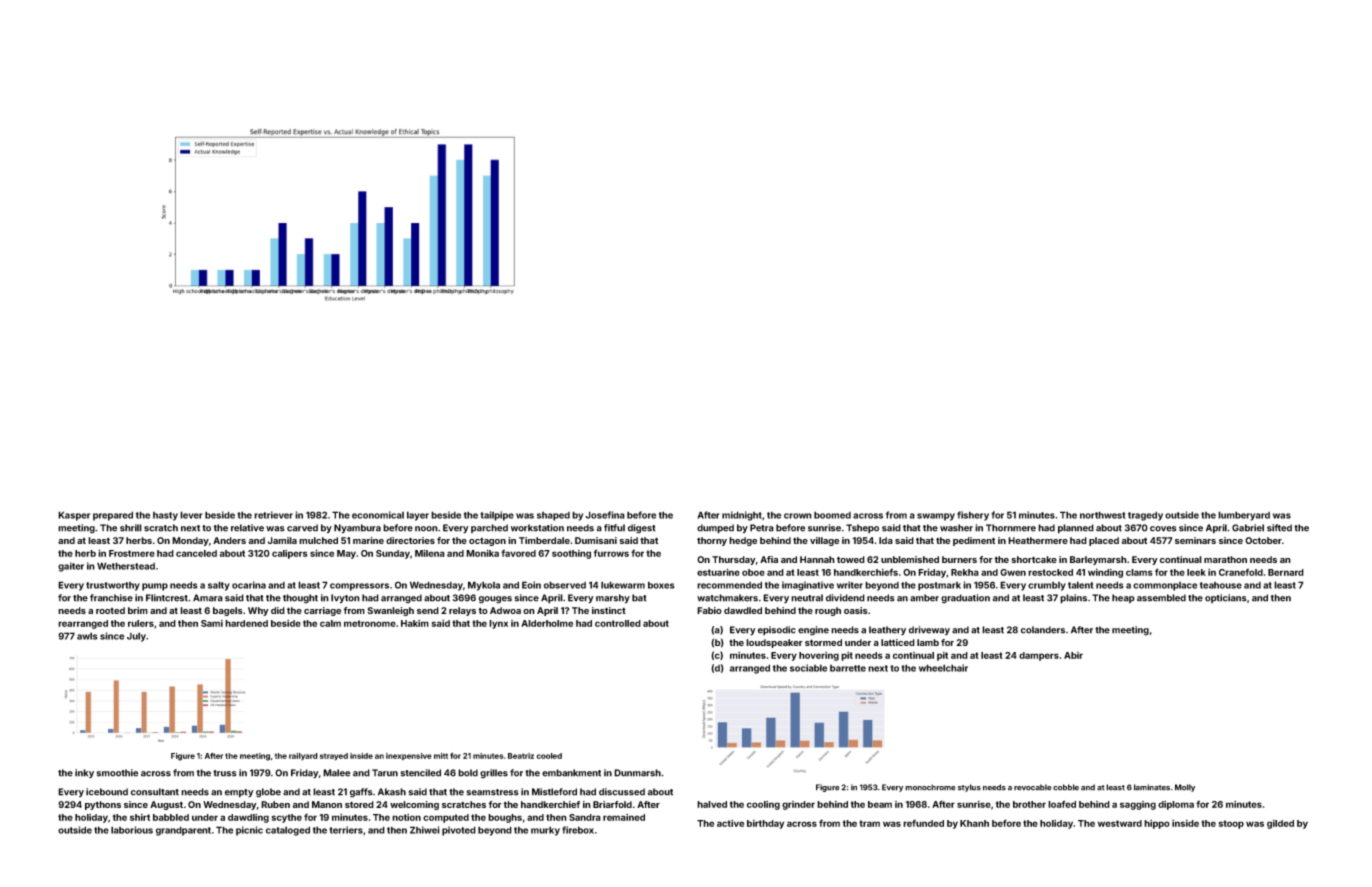 The width and height of the screenshot is (1372, 887). Describe the element at coordinates (110, 610) in the screenshot. I see `rooted` at that location.
